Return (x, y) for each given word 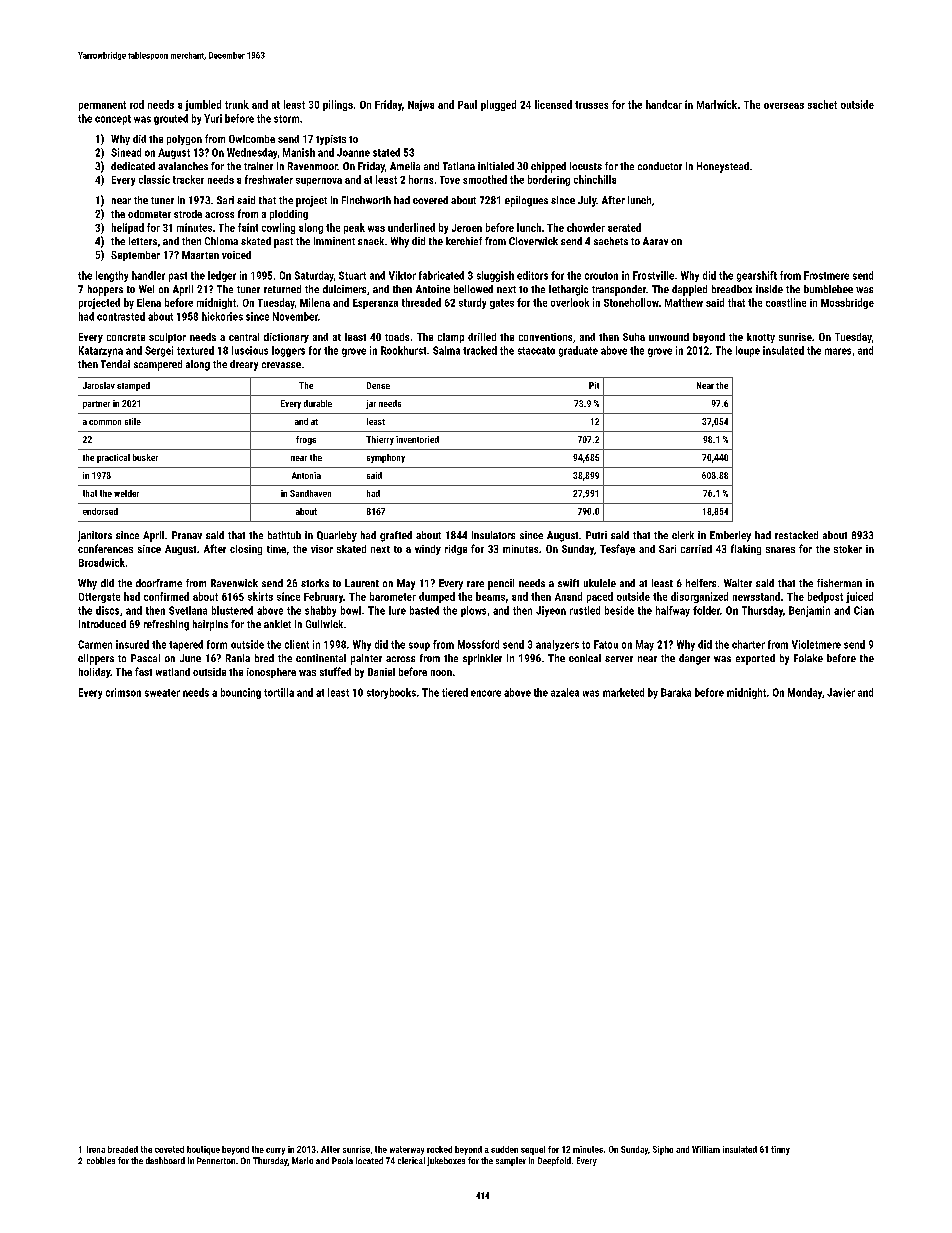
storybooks (391, 693)
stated (386, 152)
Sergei (159, 351)
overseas (784, 106)
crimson (123, 692)
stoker (848, 549)
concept (113, 120)
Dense (378, 385)
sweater (162, 693)
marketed (623, 692)
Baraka (676, 692)
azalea (565, 692)
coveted (169, 1149)
